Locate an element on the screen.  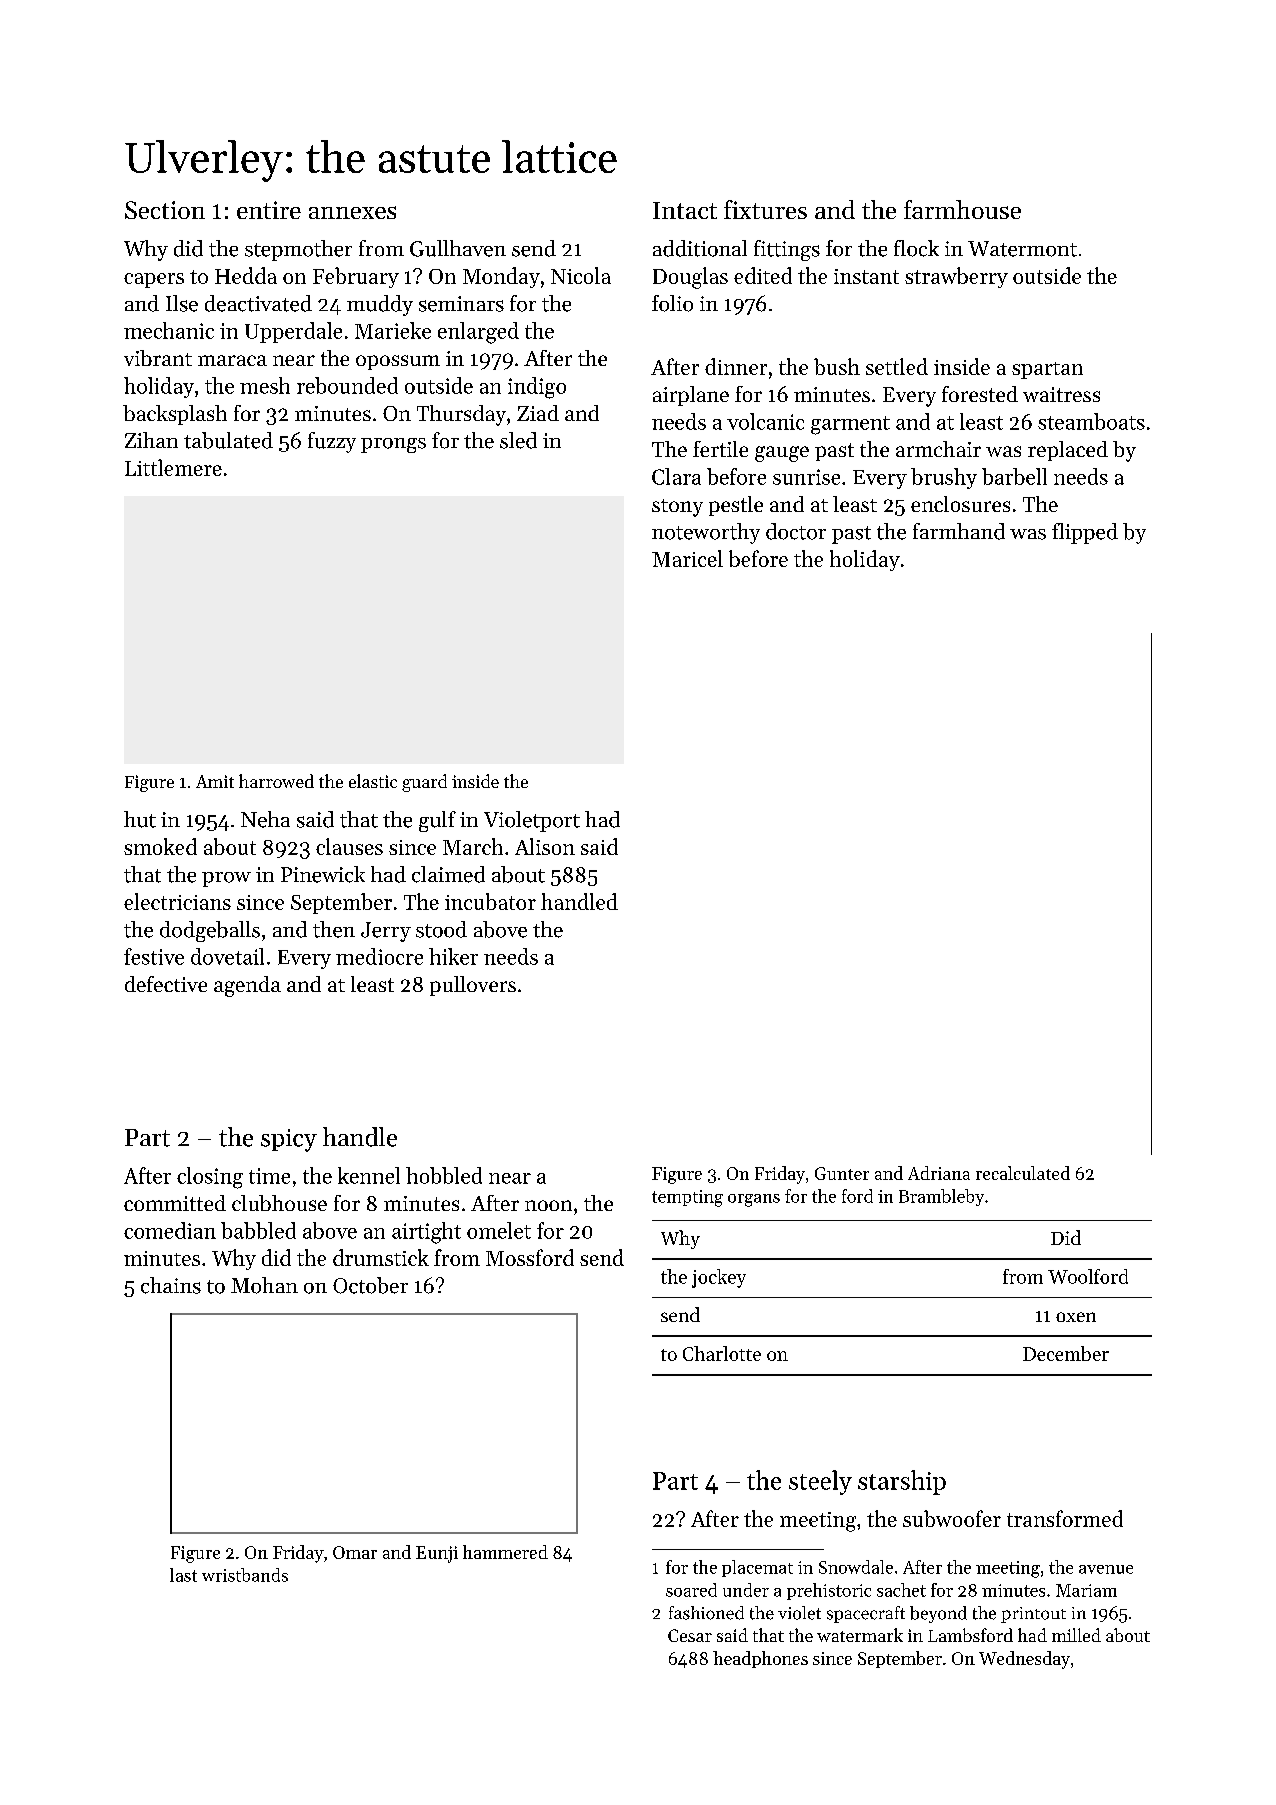
Intact is located at coordinates (685, 210).
